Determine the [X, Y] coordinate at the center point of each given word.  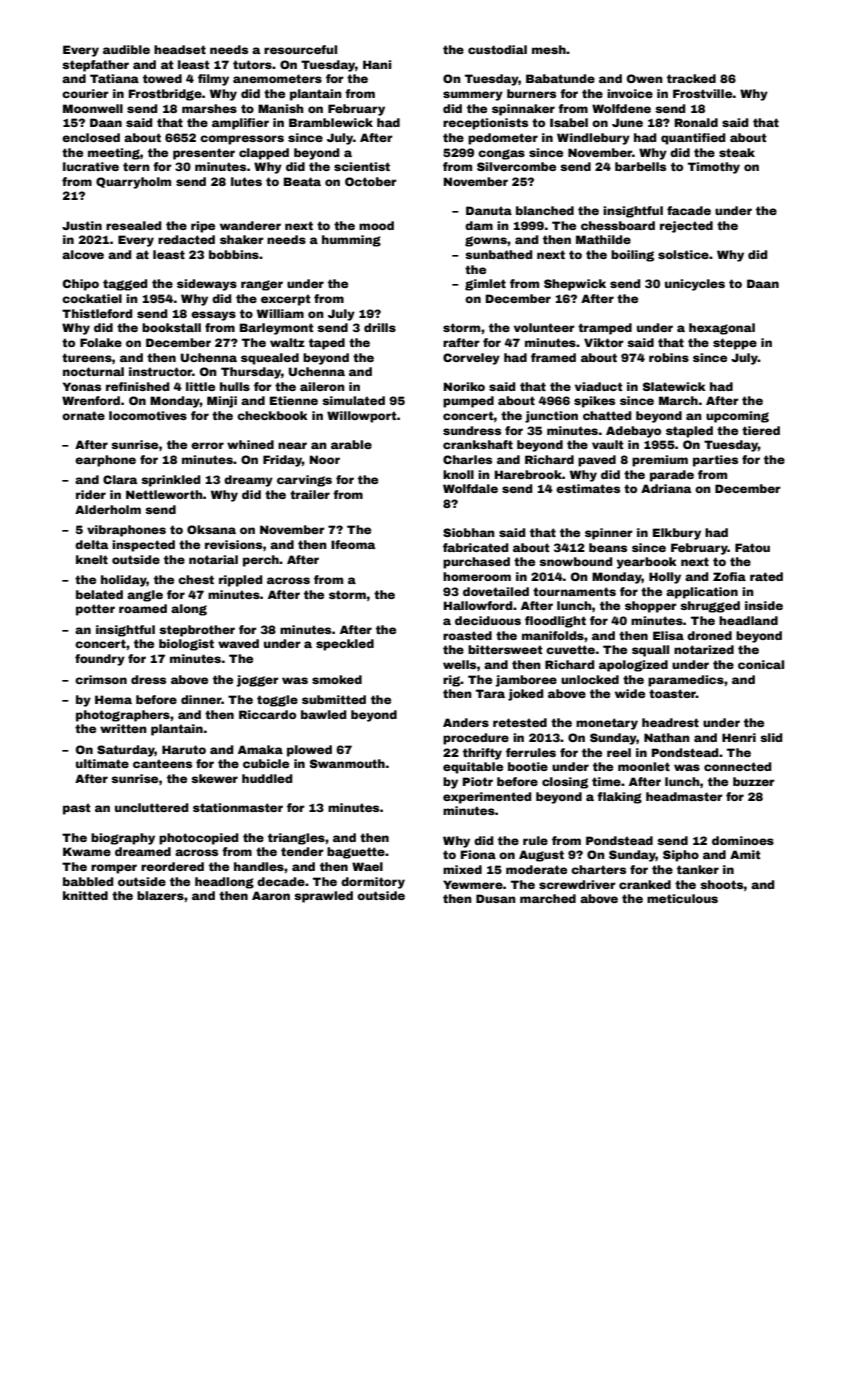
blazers [160, 895]
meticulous [682, 898]
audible [126, 49]
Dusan [496, 898]
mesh [549, 49]
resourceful [300, 49]
